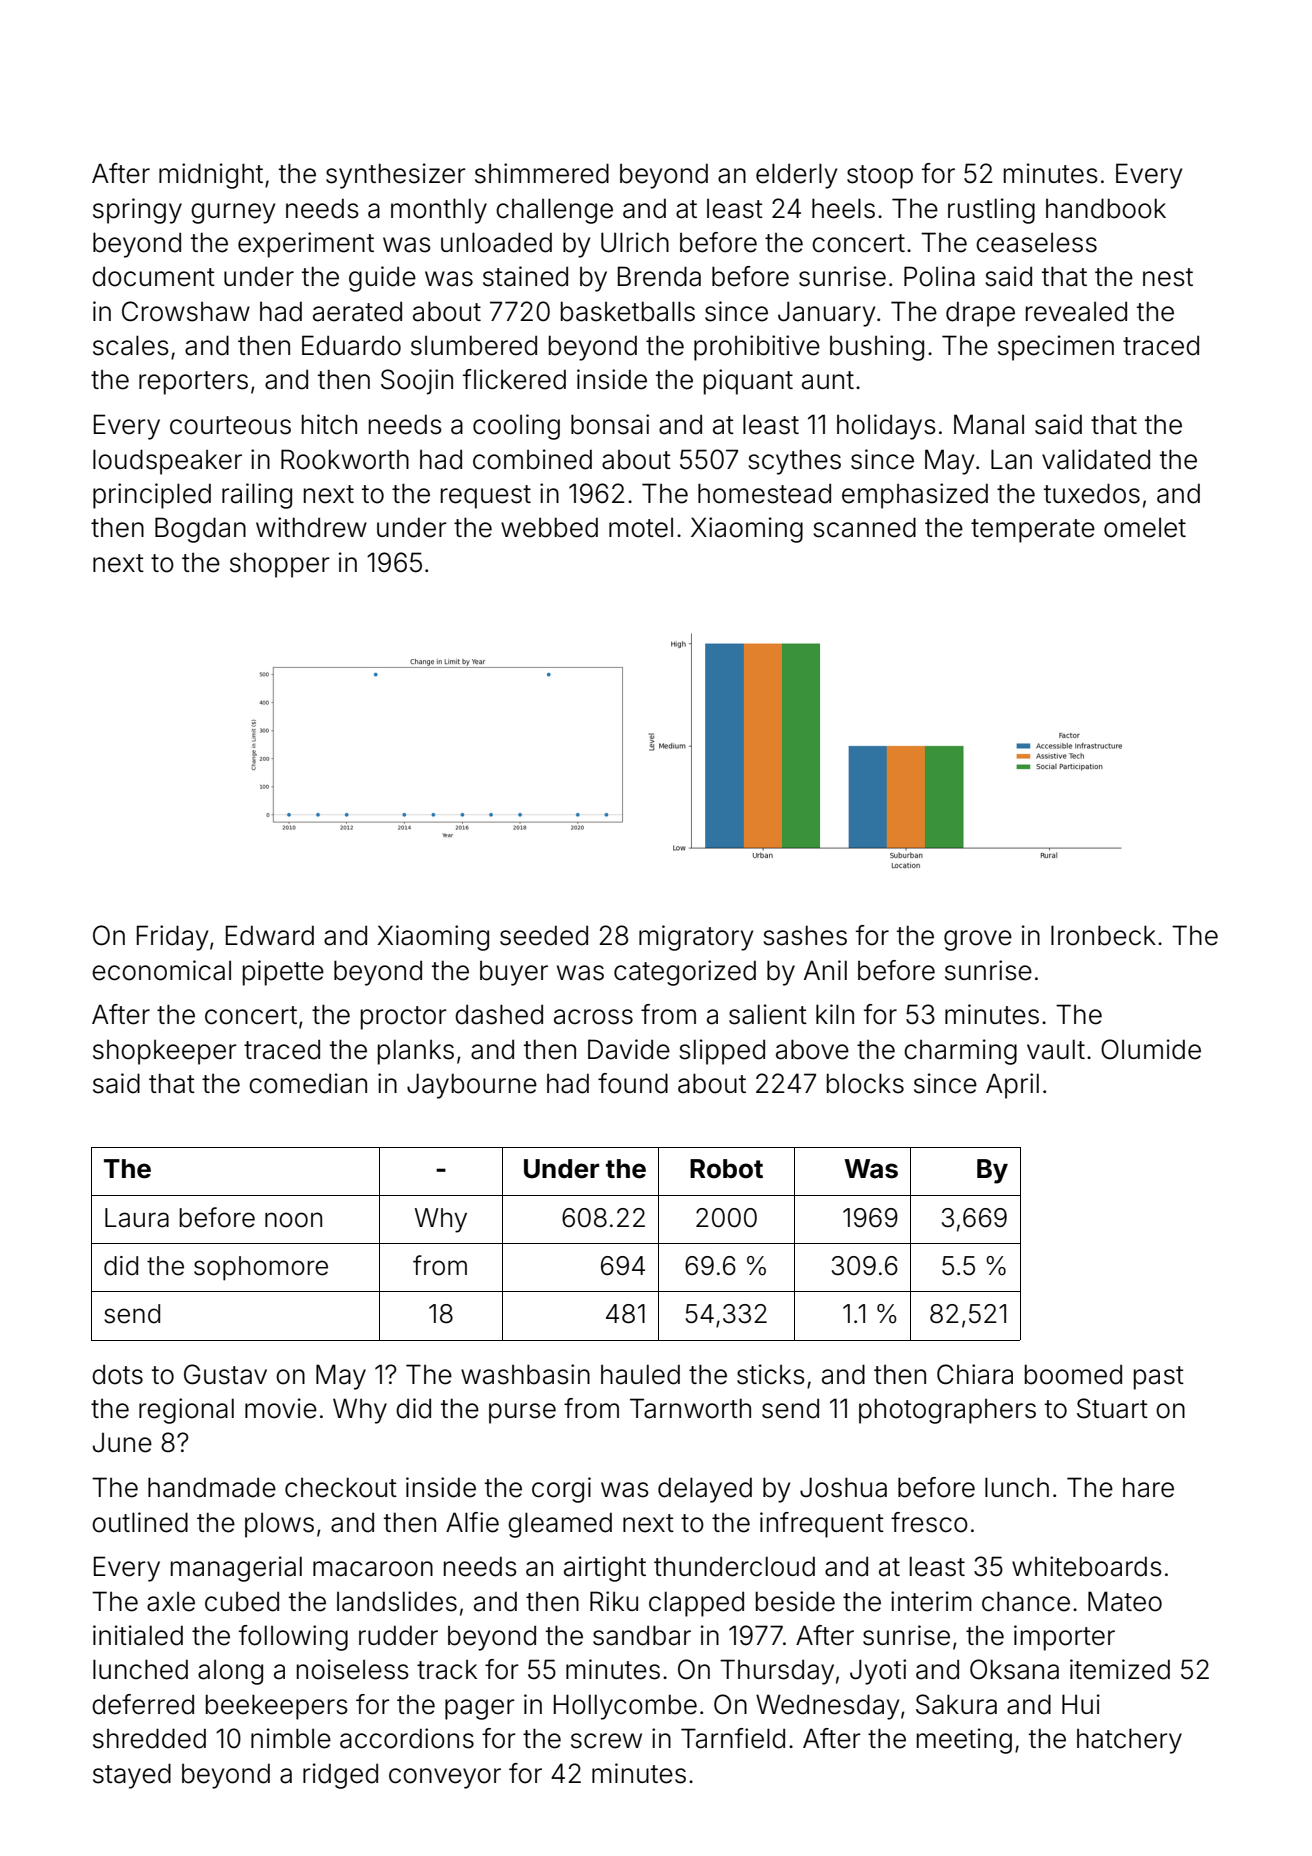  Describe the element at coordinates (864, 527) in the page. I see `scanned` at that location.
